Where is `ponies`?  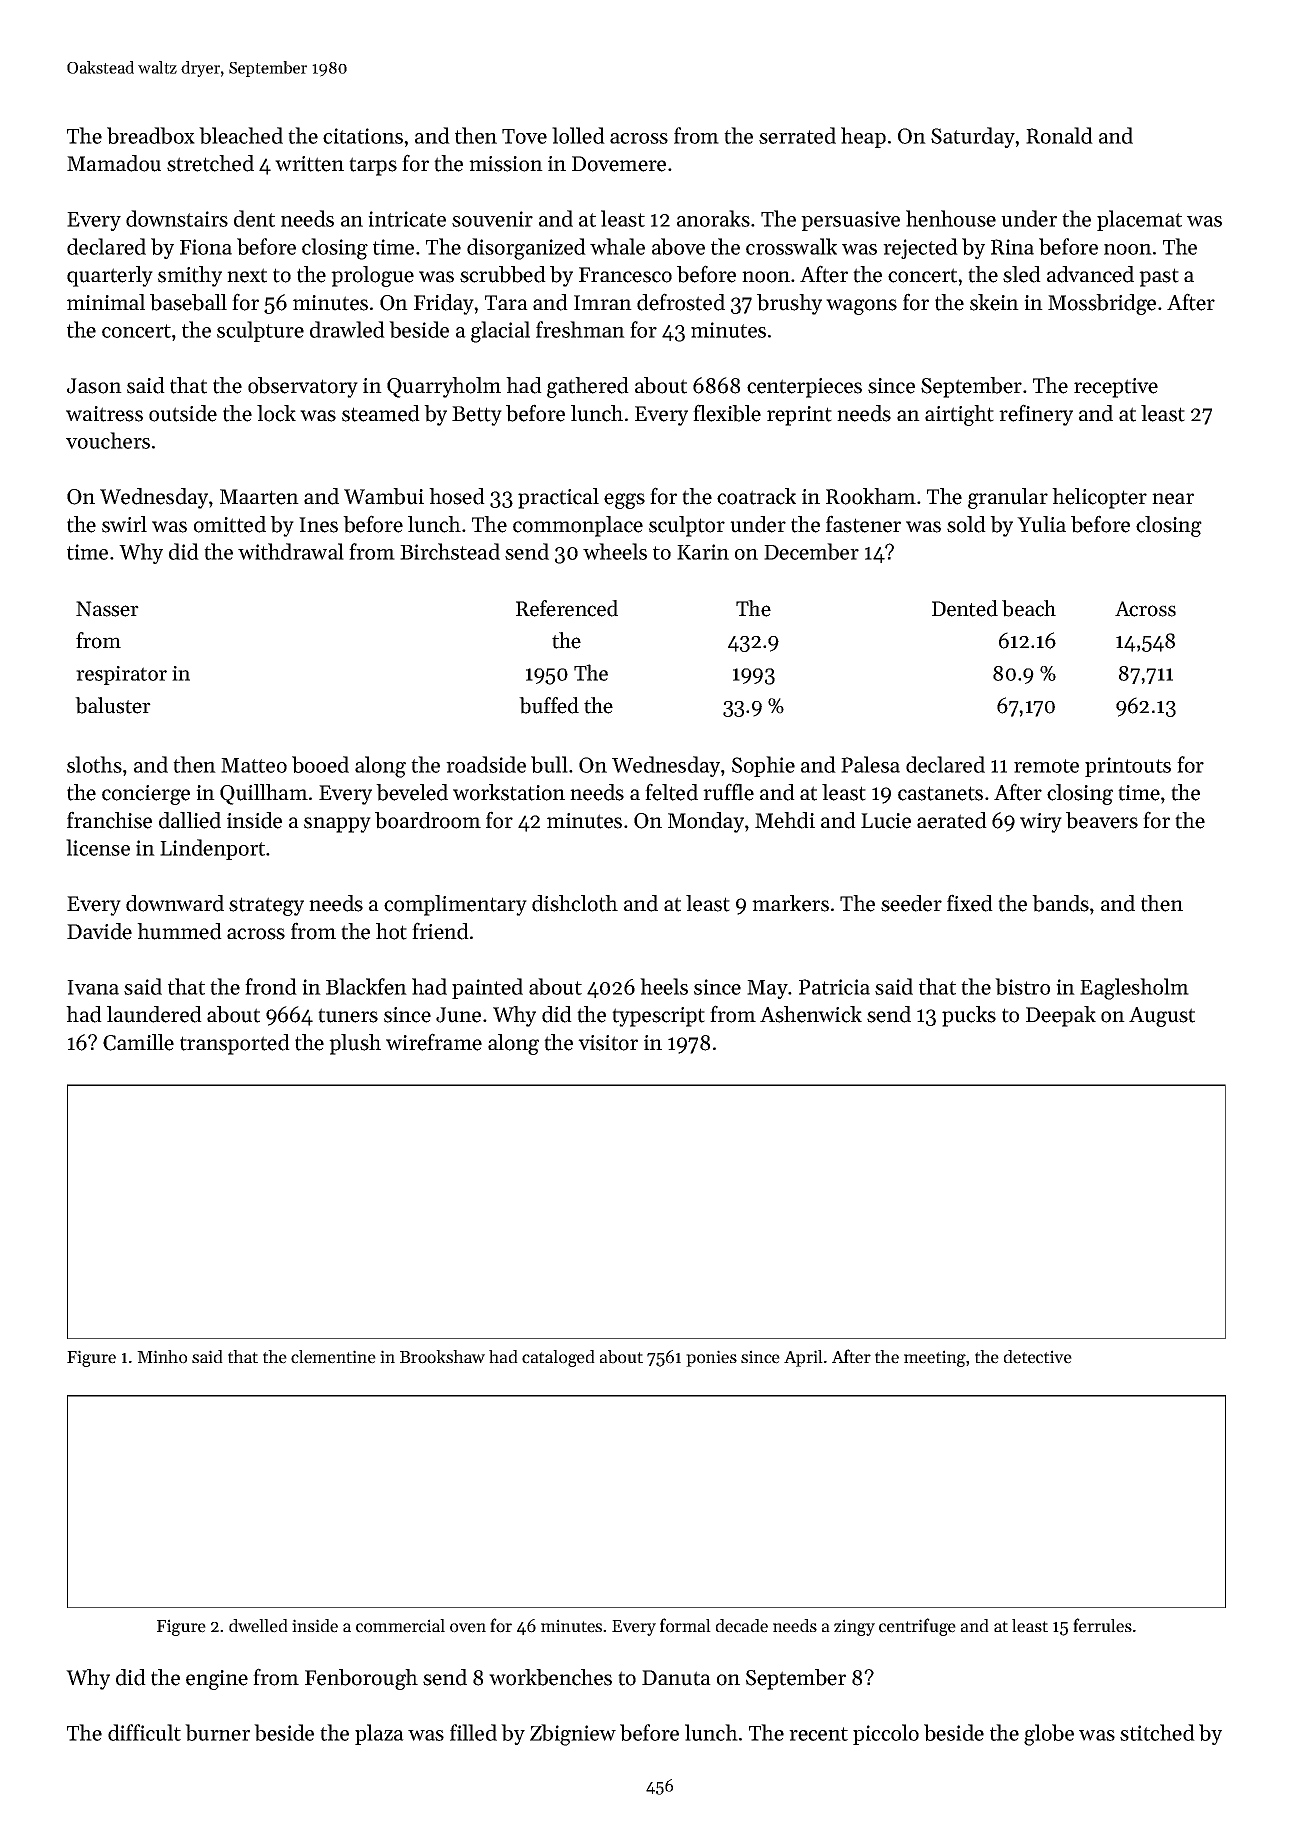 ponies is located at coordinates (711, 1358).
